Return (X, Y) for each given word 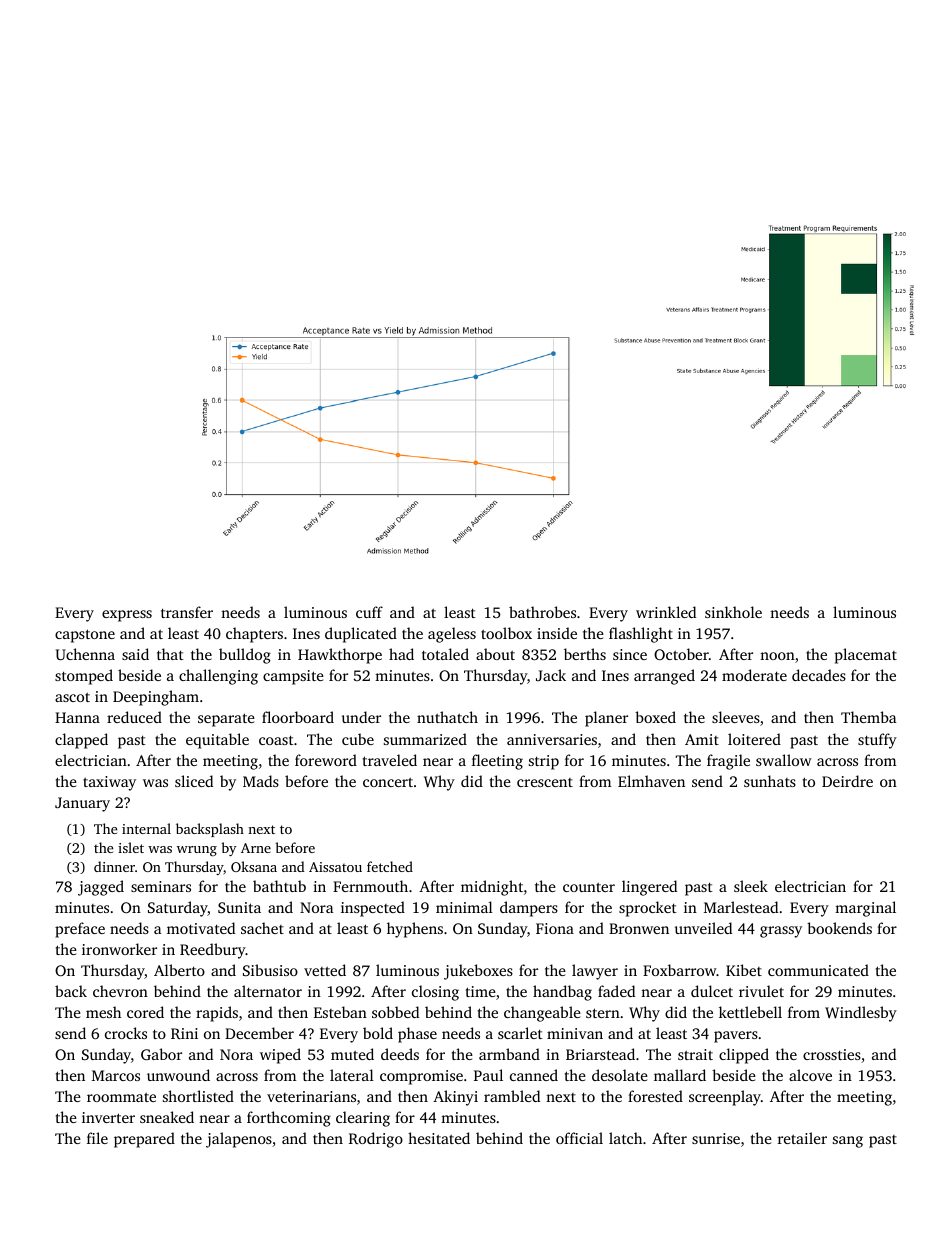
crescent (545, 782)
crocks (126, 1033)
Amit (702, 739)
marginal (865, 909)
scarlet (520, 1033)
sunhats (770, 781)
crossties (832, 1054)
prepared (144, 1140)
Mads (261, 781)
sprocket (648, 909)
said (135, 654)
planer (606, 719)
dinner (114, 866)
